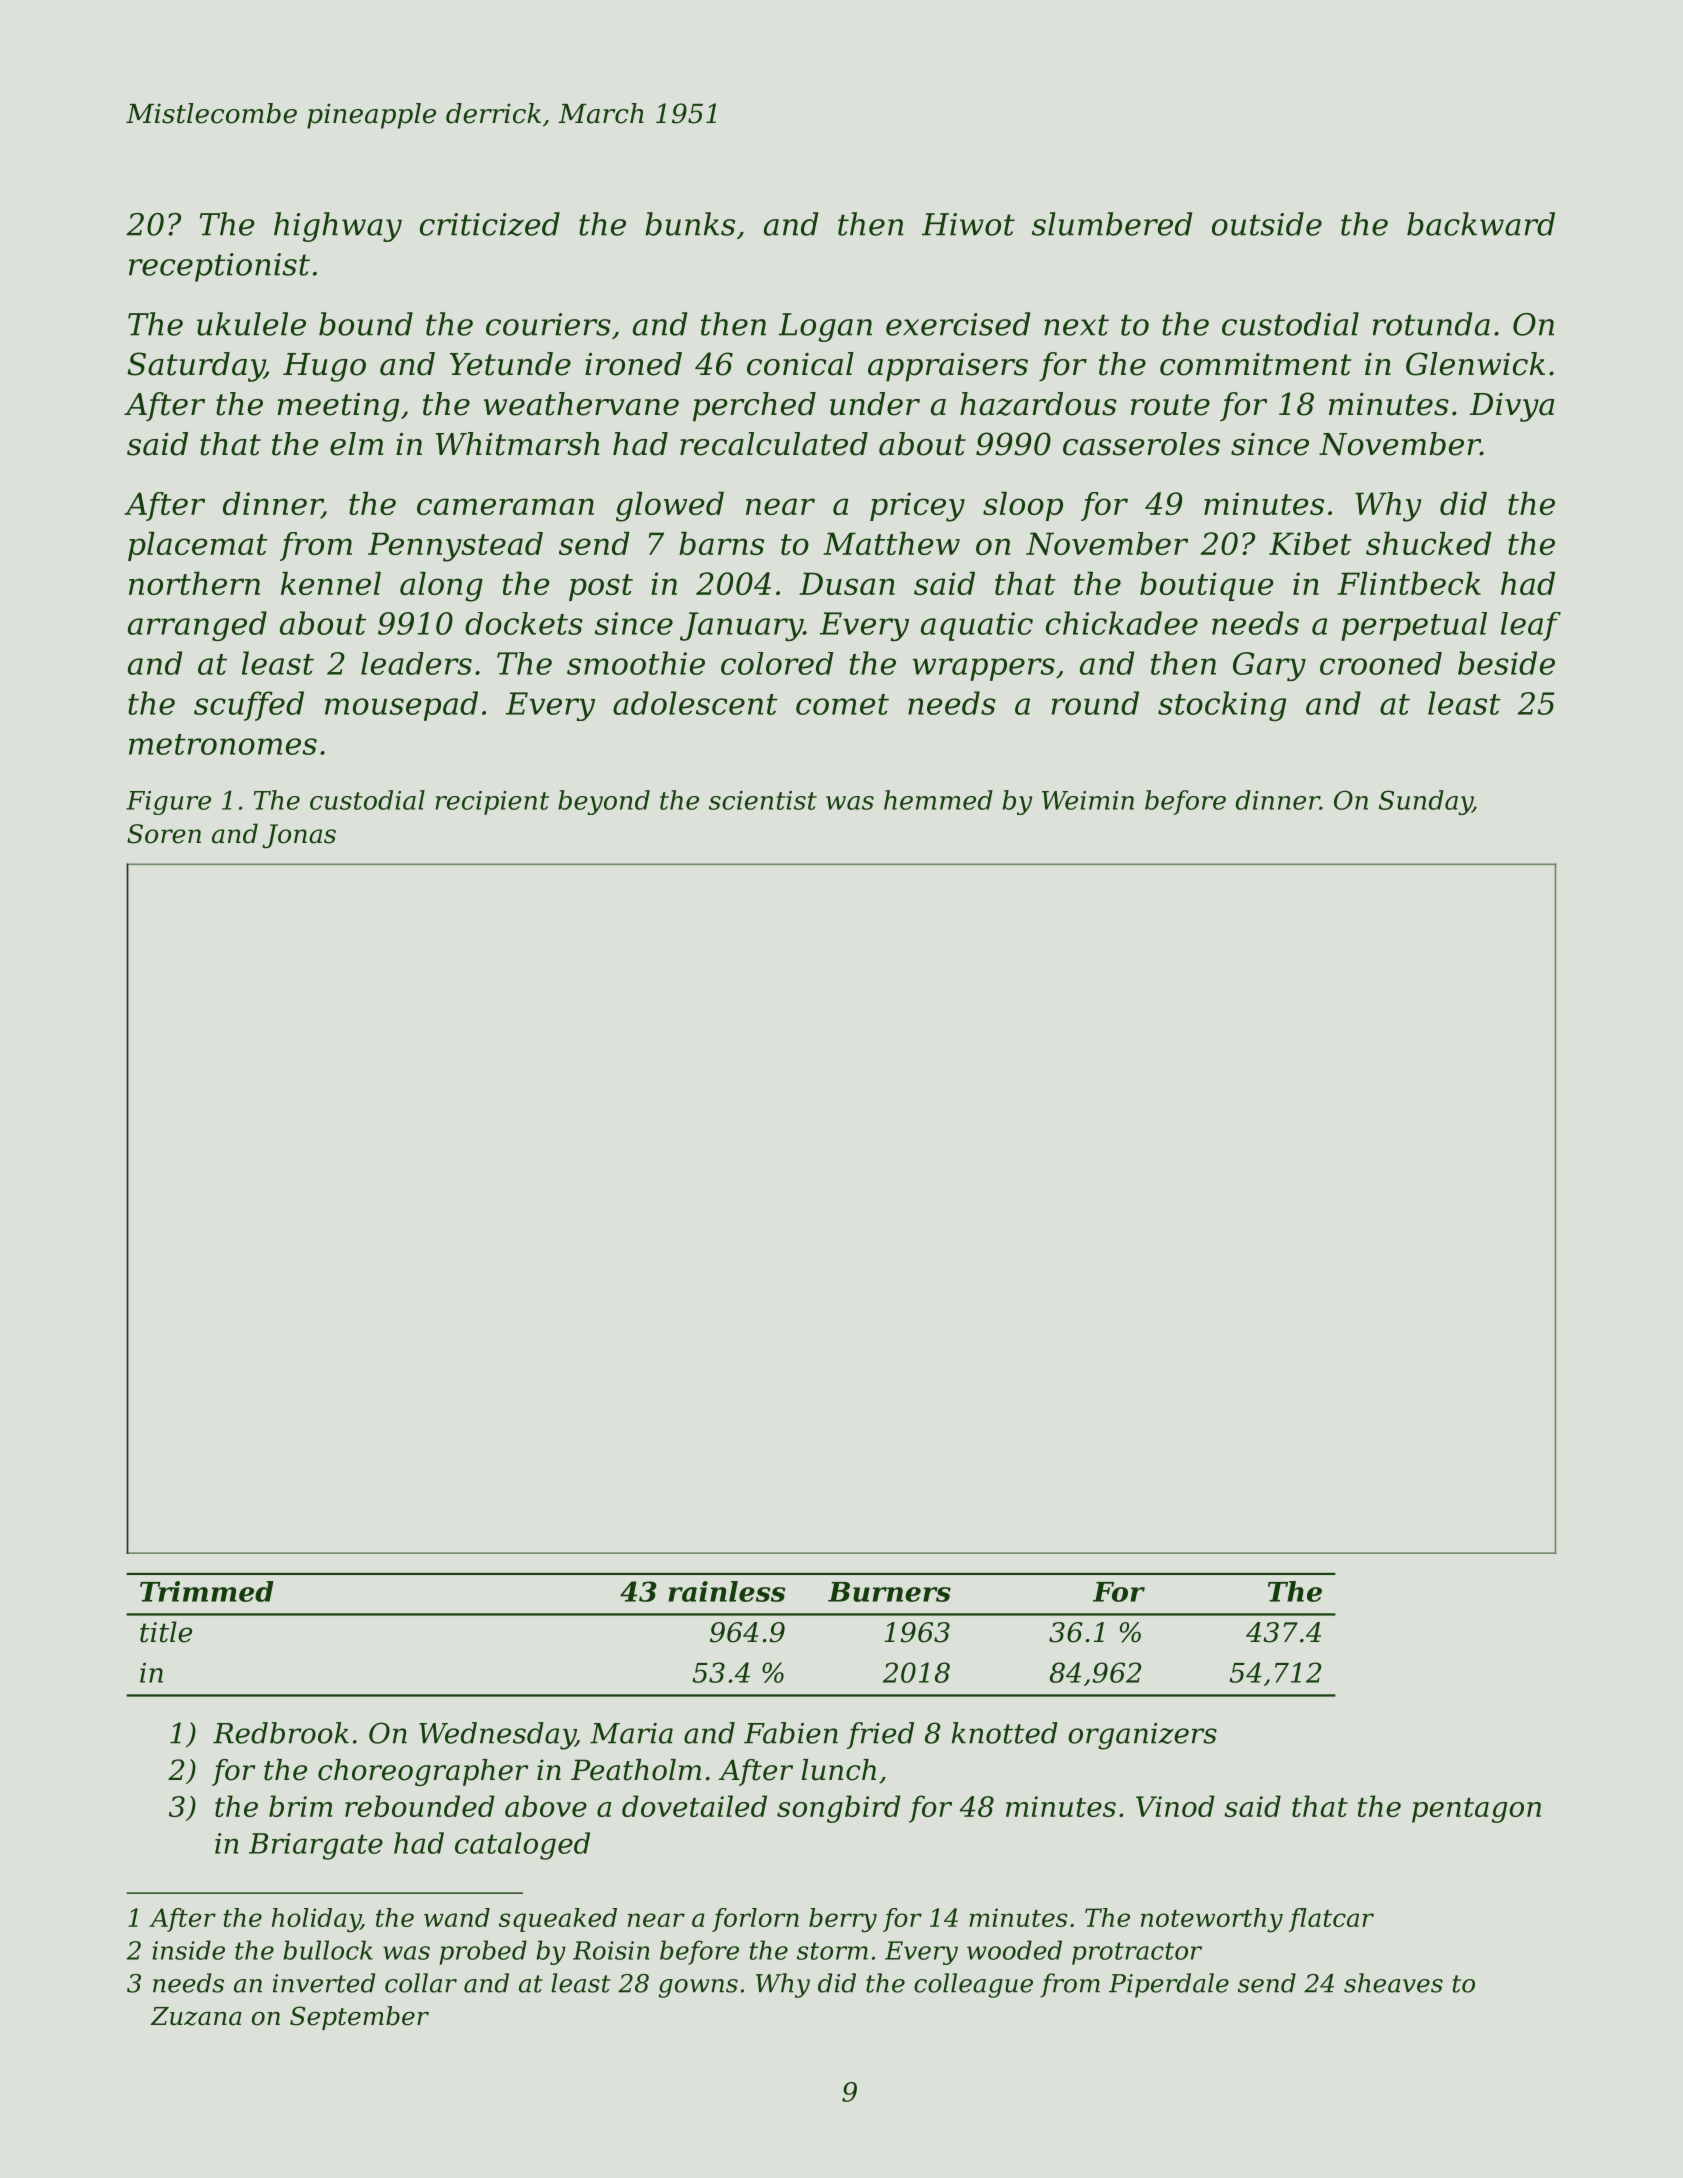 The height and width of the screenshot is (2178, 1683). What do you see at coordinates (889, 1592) in the screenshot?
I see `Burners` at bounding box center [889, 1592].
